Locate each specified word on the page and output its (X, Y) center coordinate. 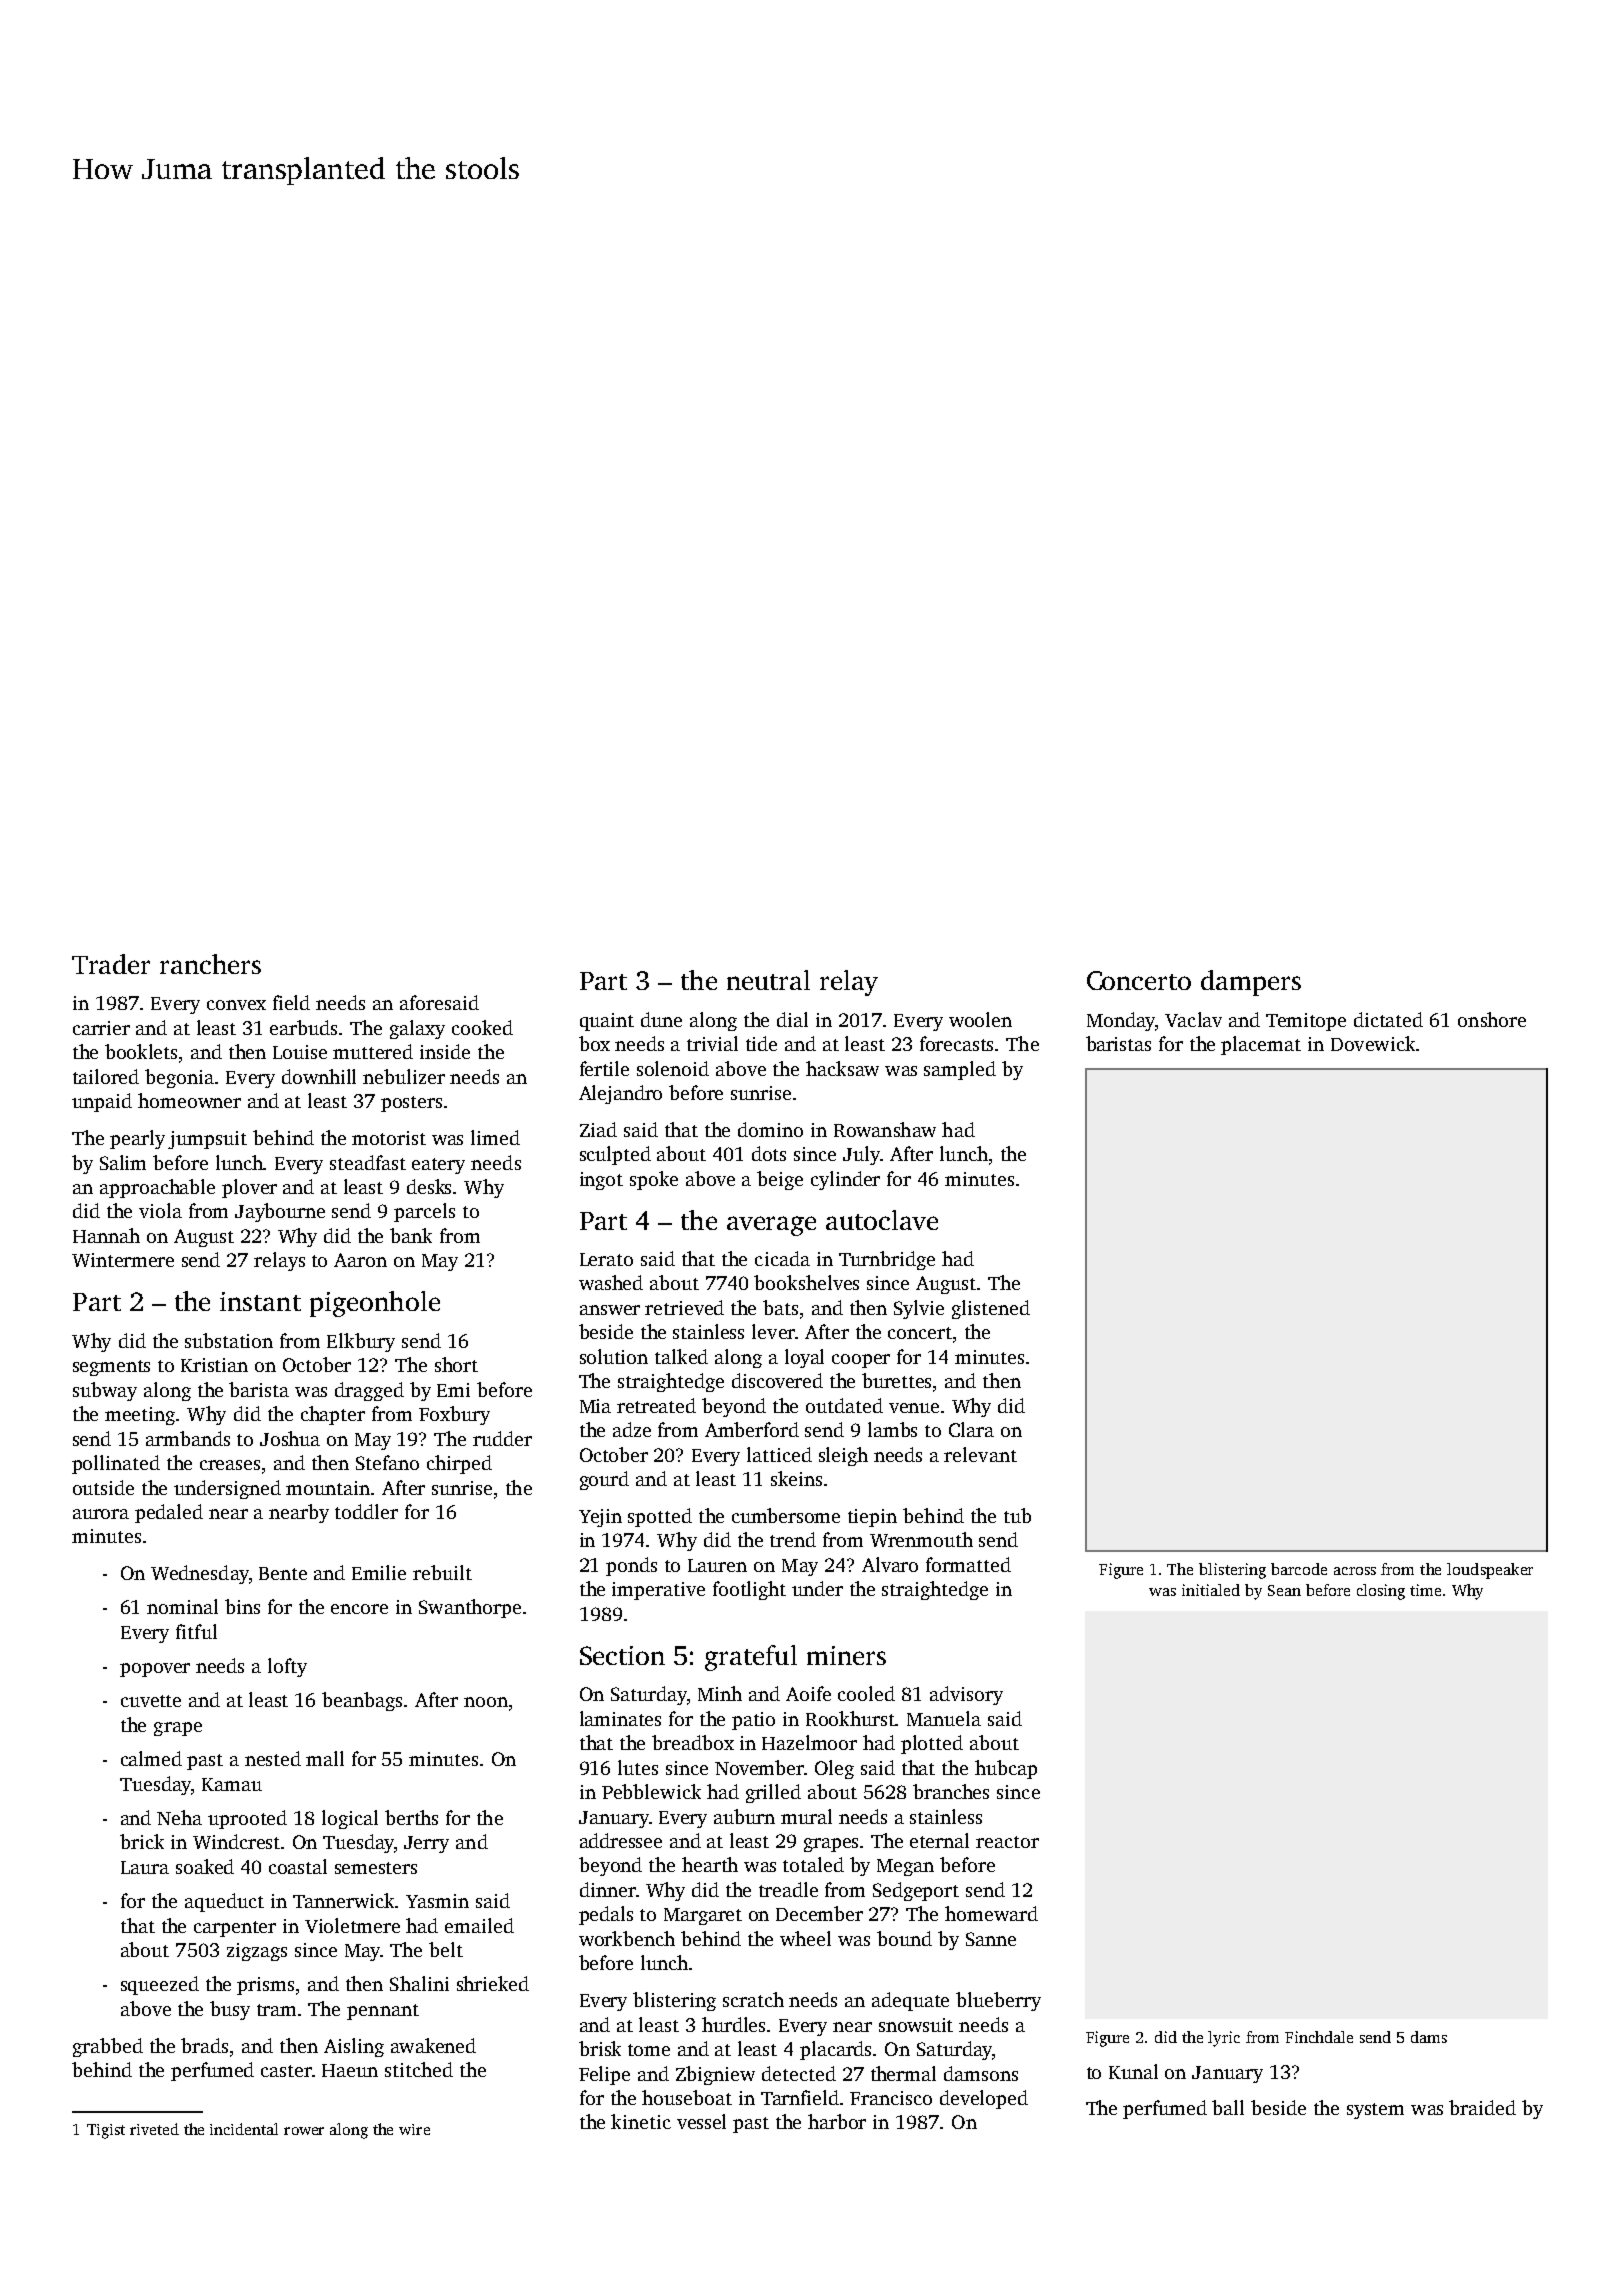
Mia (595, 1406)
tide (761, 1043)
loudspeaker (1490, 1571)
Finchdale (1319, 2037)
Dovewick (1373, 1043)
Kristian (214, 1365)
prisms (265, 1986)
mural (806, 1816)
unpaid (102, 1102)
